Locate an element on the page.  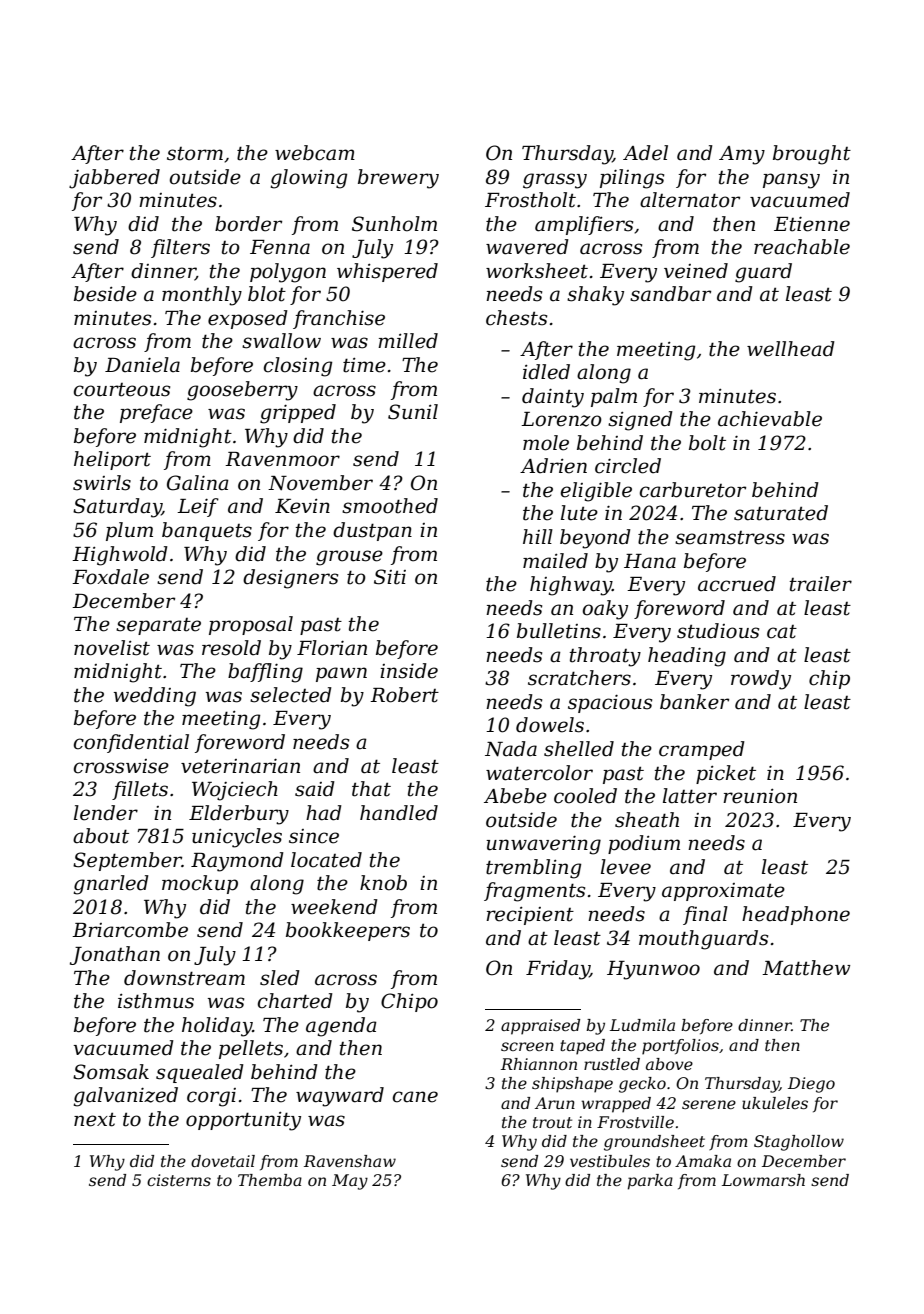
storm is located at coordinates (195, 154).
